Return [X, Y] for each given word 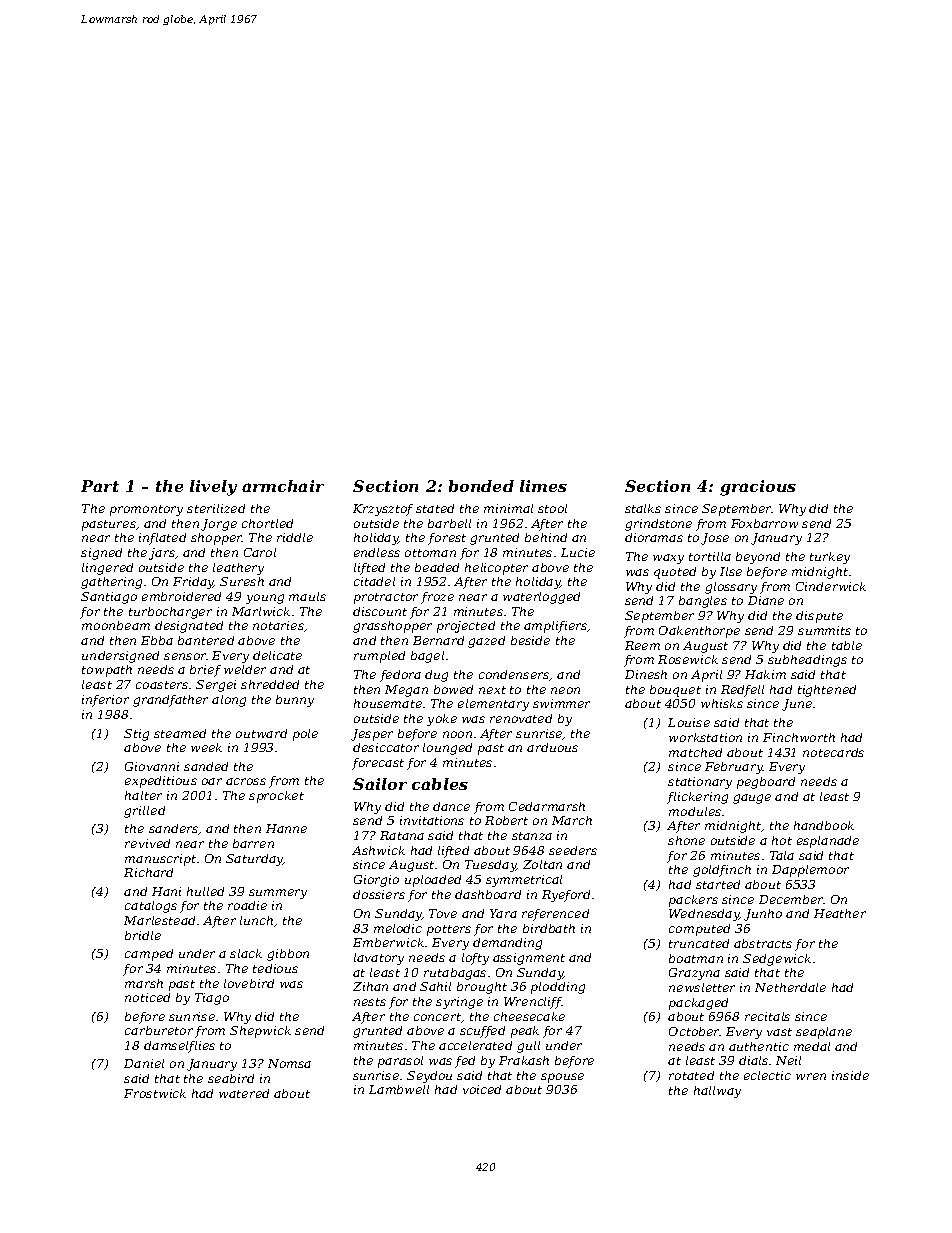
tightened [827, 691]
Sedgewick [777, 960]
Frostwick [155, 1093]
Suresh [242, 581]
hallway [717, 1092]
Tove [443, 913]
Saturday [254, 860]
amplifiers [556, 627]
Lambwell [399, 1089]
